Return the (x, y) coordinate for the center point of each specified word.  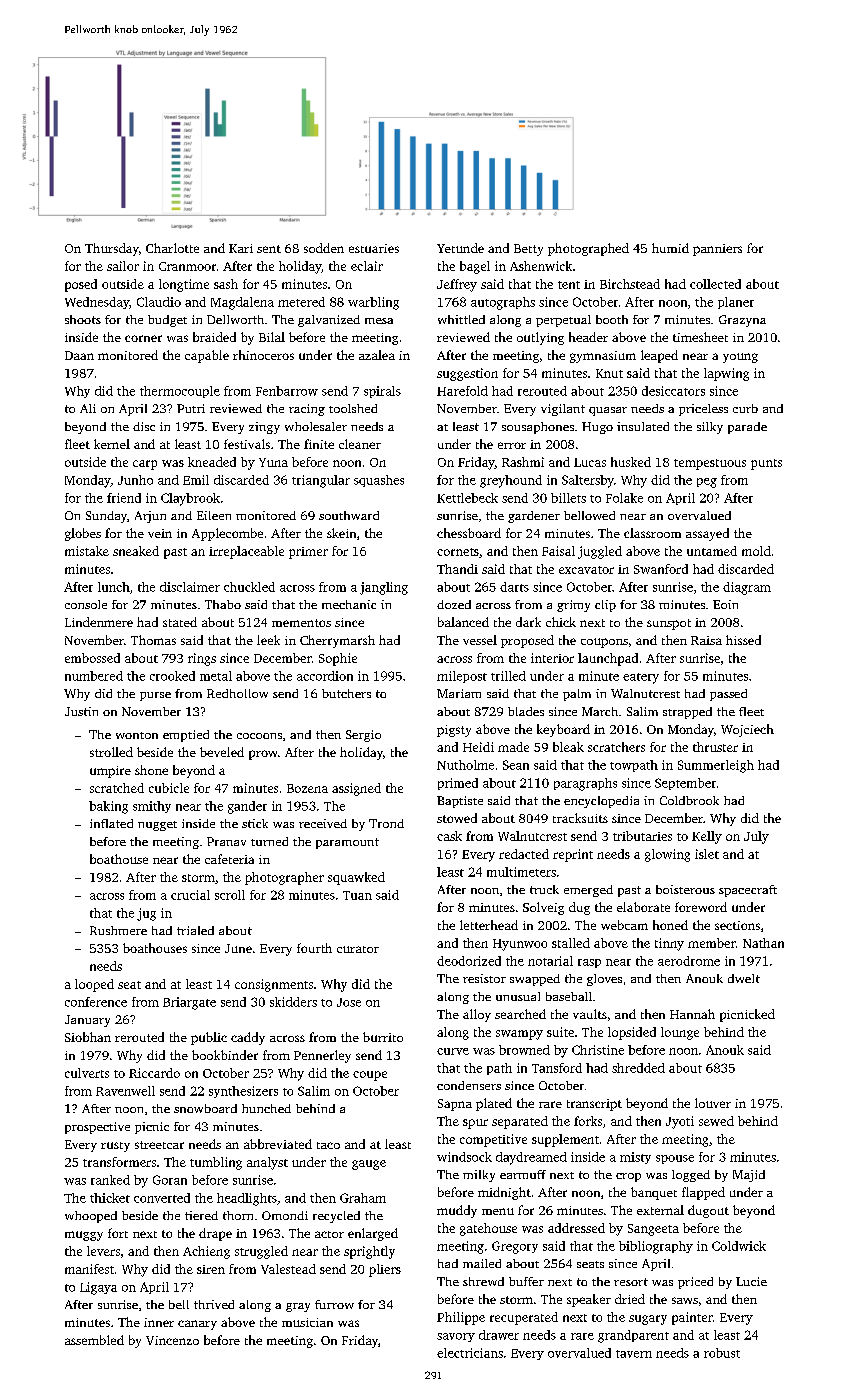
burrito (383, 1037)
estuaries (374, 248)
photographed (588, 249)
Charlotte (172, 248)
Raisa (706, 640)
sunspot (669, 624)
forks (588, 1121)
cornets (458, 552)
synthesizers (243, 1092)
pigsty (454, 731)
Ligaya (98, 1288)
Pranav (226, 841)
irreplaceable (246, 552)
